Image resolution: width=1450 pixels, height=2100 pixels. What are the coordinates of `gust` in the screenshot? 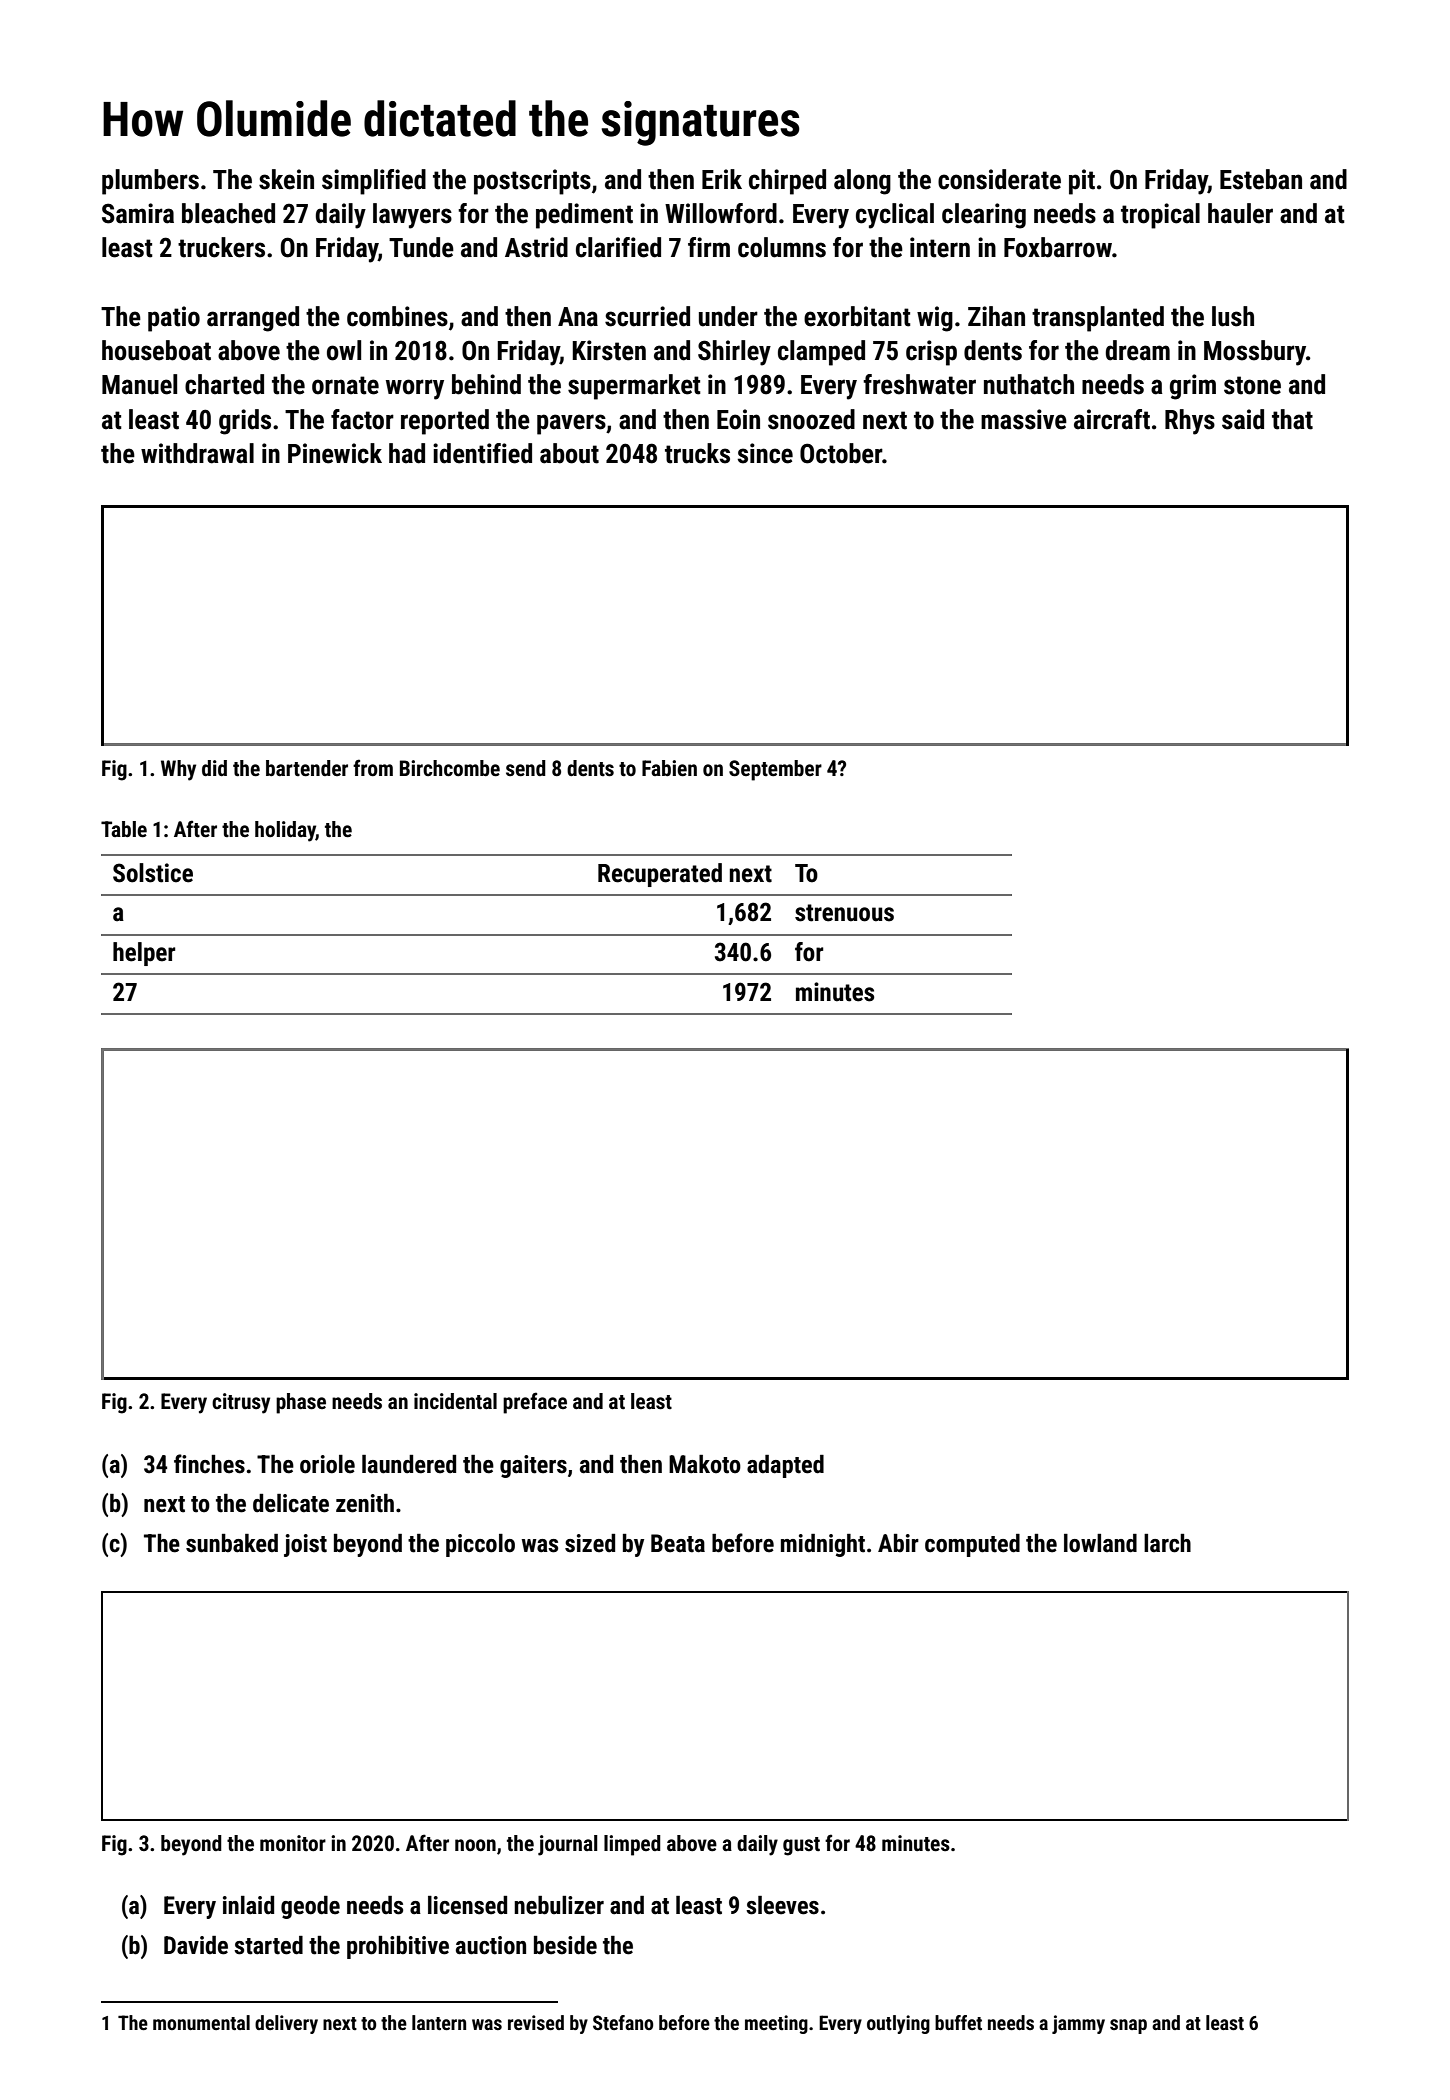 It's located at (801, 1846).
